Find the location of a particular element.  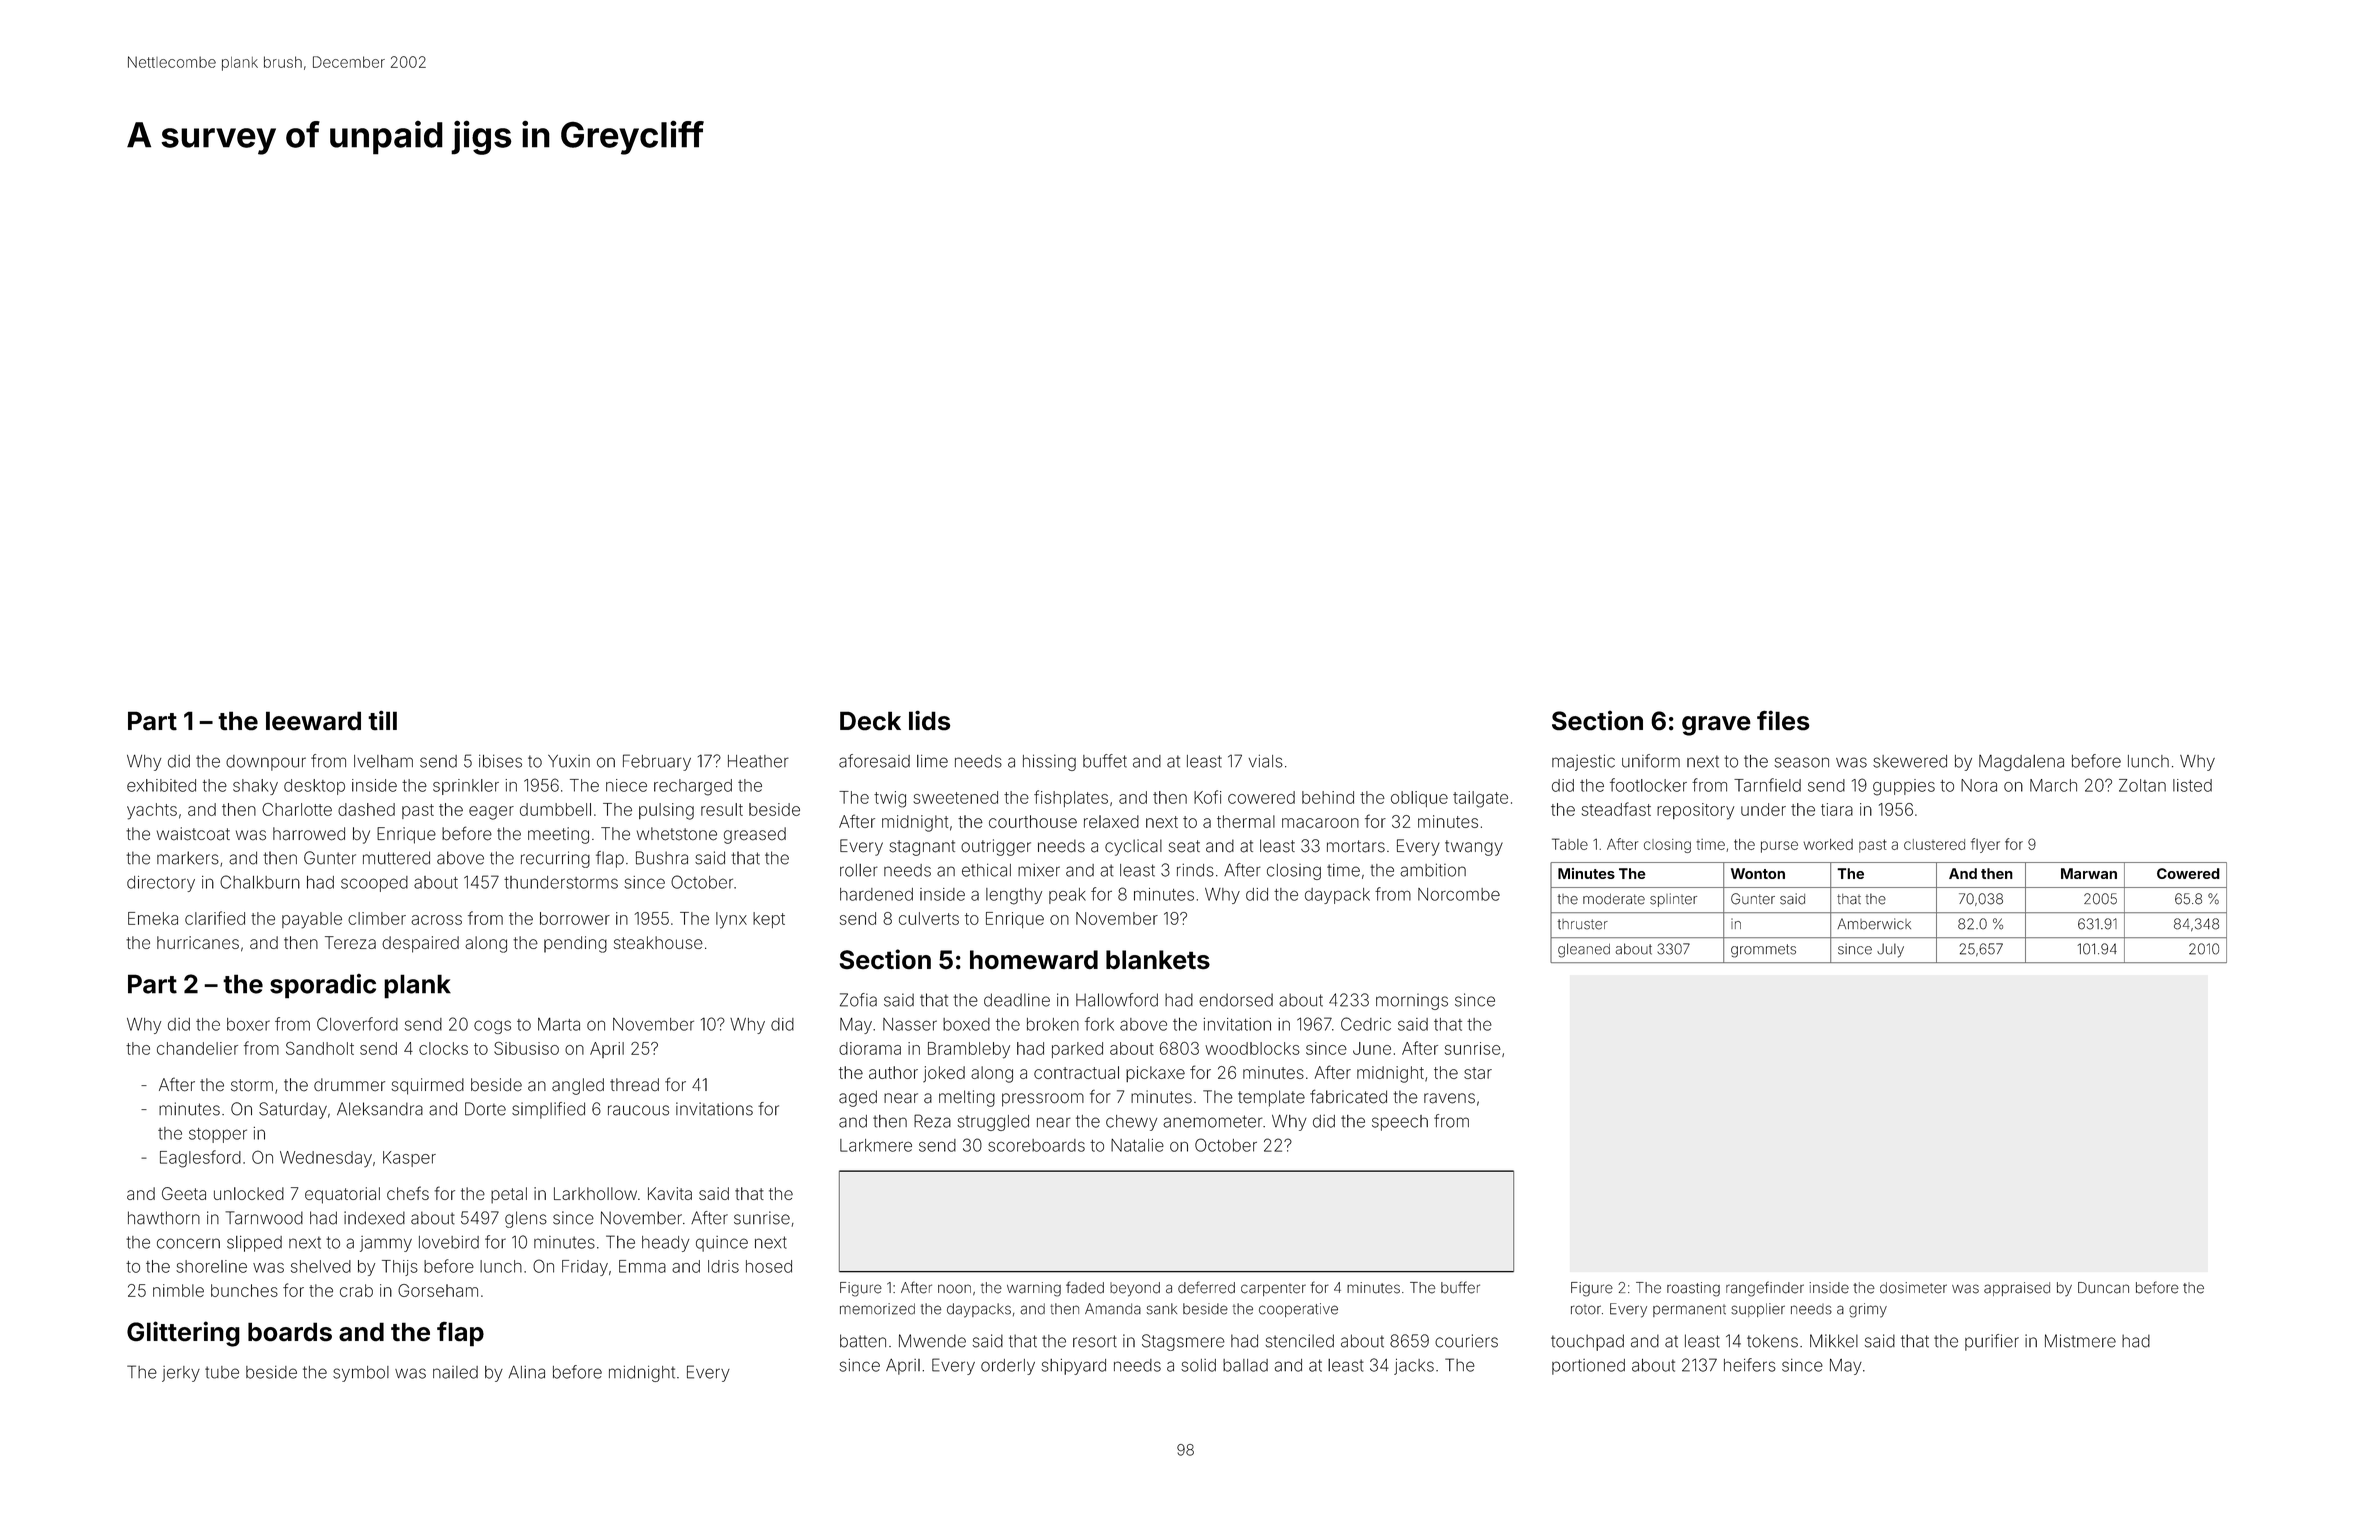

till is located at coordinates (382, 720).
